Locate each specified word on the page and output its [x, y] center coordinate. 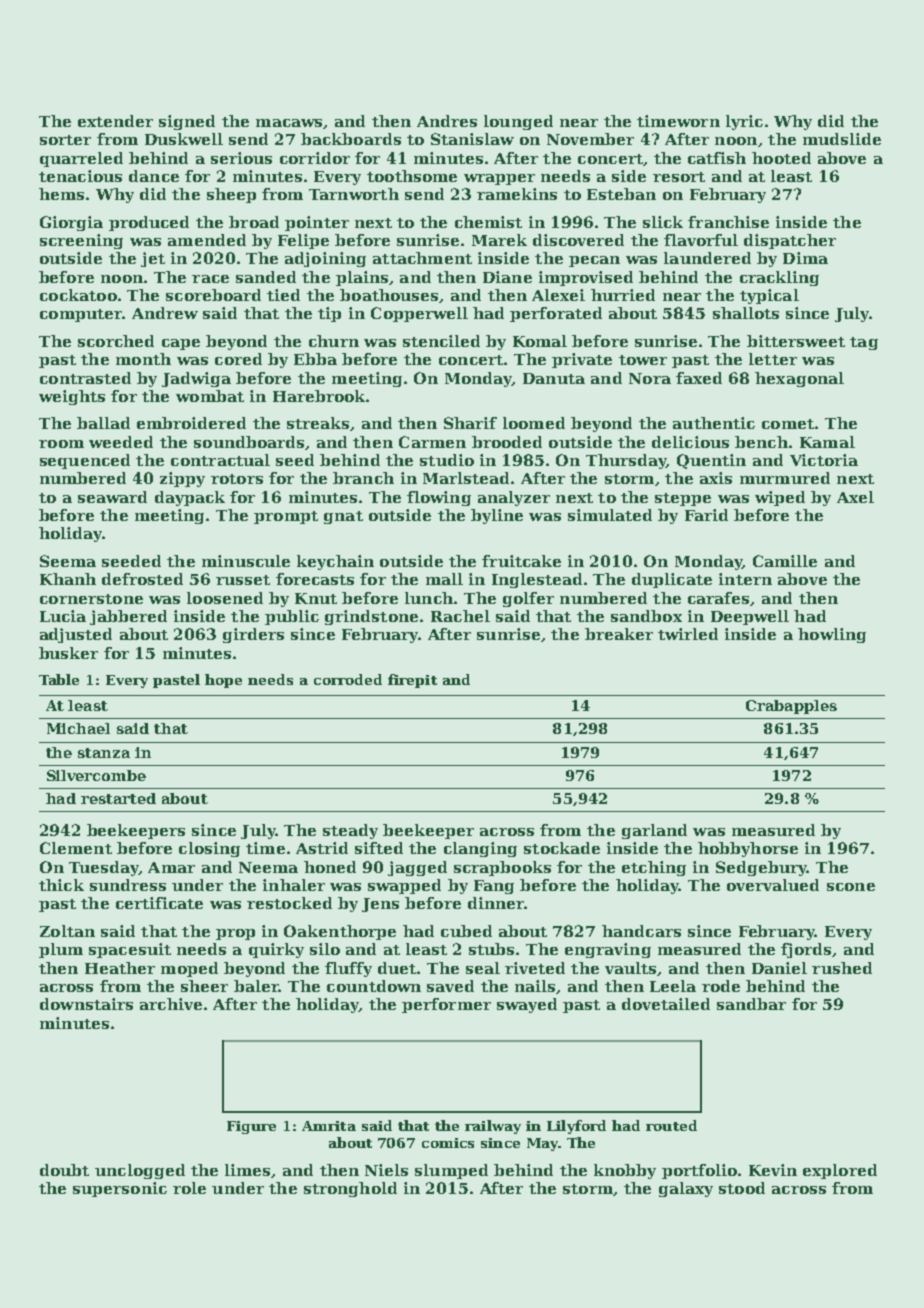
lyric [744, 122]
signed [187, 122]
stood [742, 1188]
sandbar [751, 1004]
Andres [447, 121]
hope [223, 681]
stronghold [350, 1189]
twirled [688, 634]
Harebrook [319, 396]
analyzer [514, 498]
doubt [64, 1170]
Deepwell [750, 617]
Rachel [460, 616]
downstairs [86, 1004]
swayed [527, 1005]
